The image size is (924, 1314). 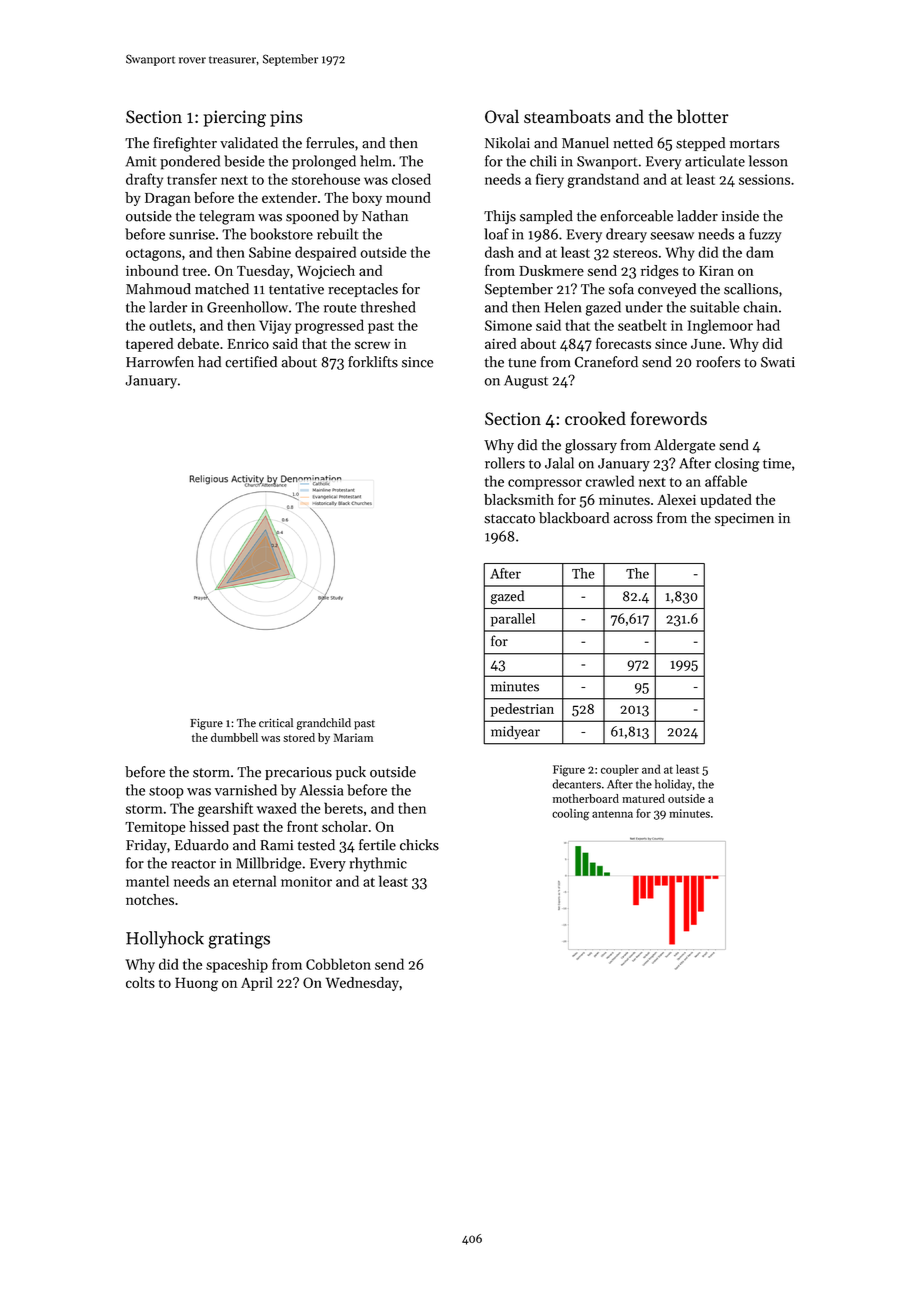 I want to click on sunrise, so click(x=192, y=234).
